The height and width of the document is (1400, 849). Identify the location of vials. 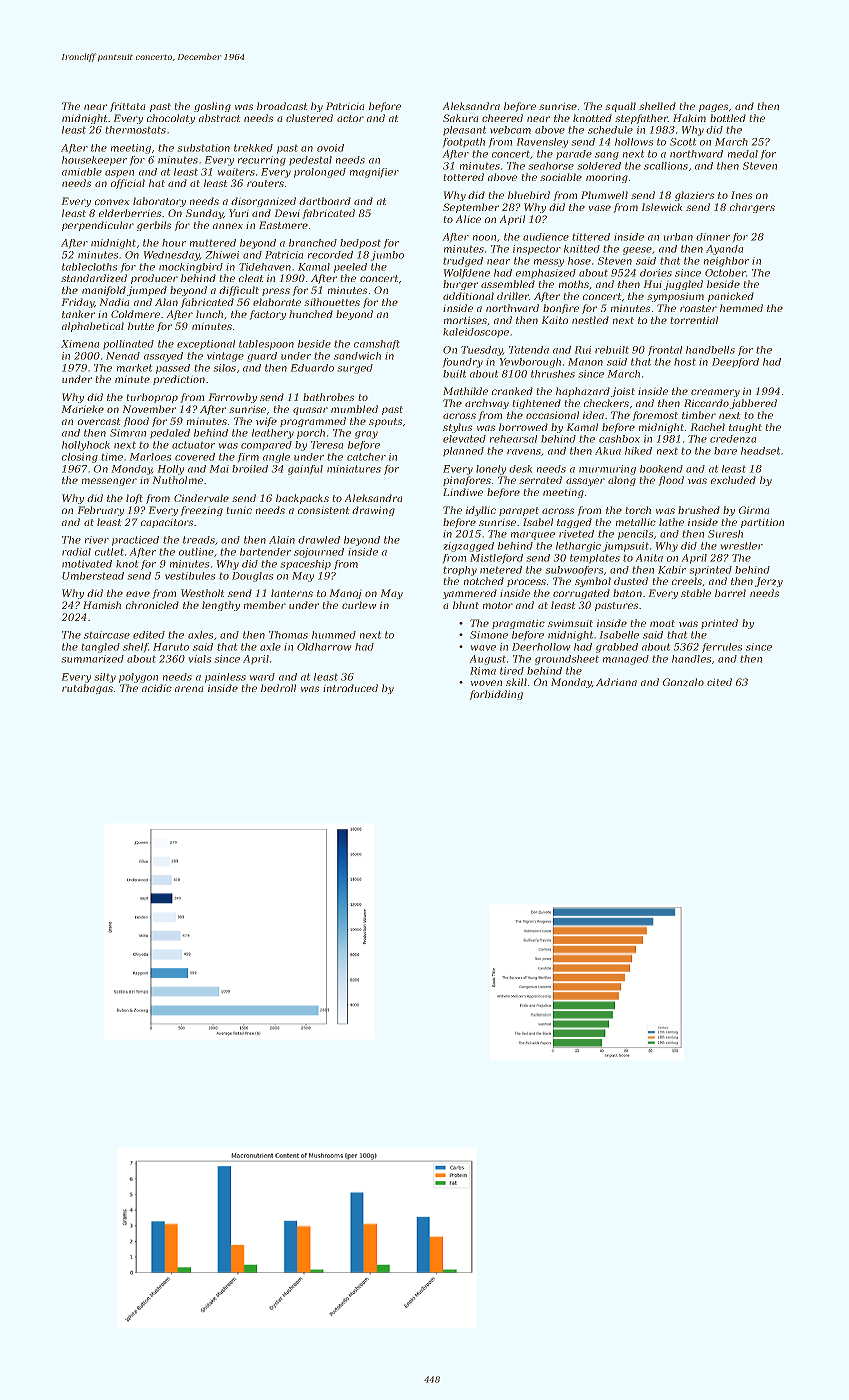
(200, 659).
